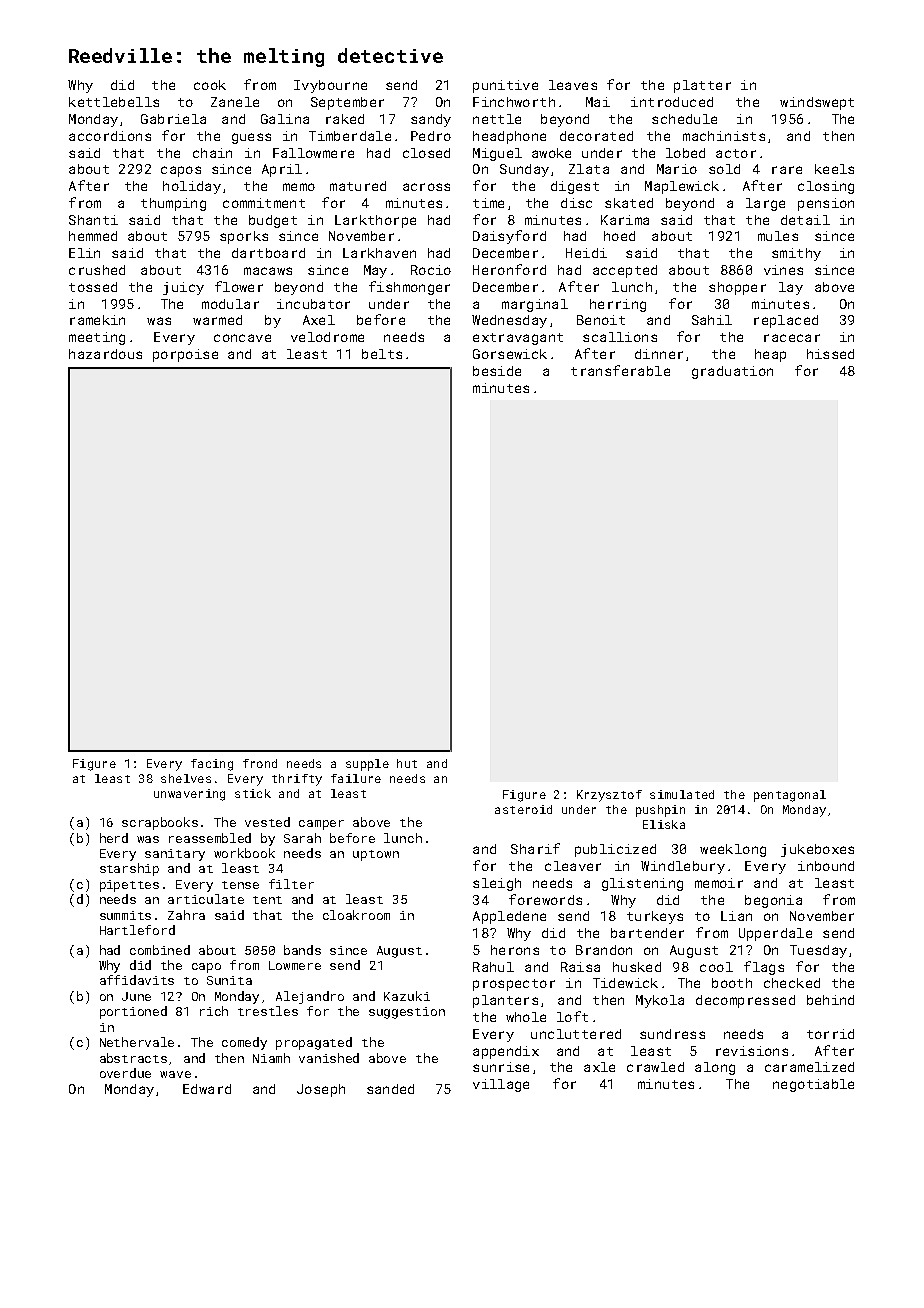  I want to click on windswept, so click(817, 103).
